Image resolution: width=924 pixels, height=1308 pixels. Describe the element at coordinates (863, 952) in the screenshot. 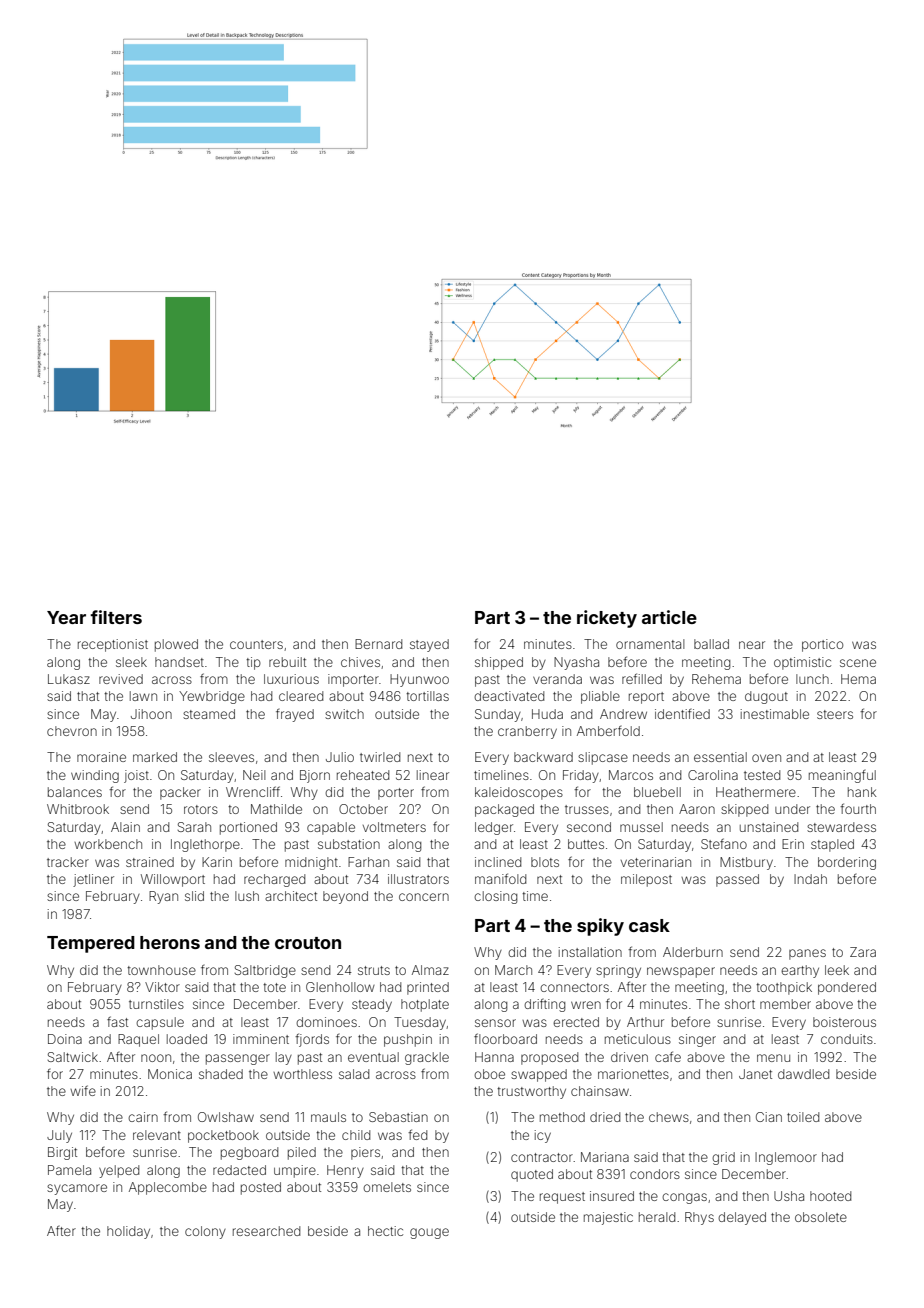

I see `Zara` at that location.
